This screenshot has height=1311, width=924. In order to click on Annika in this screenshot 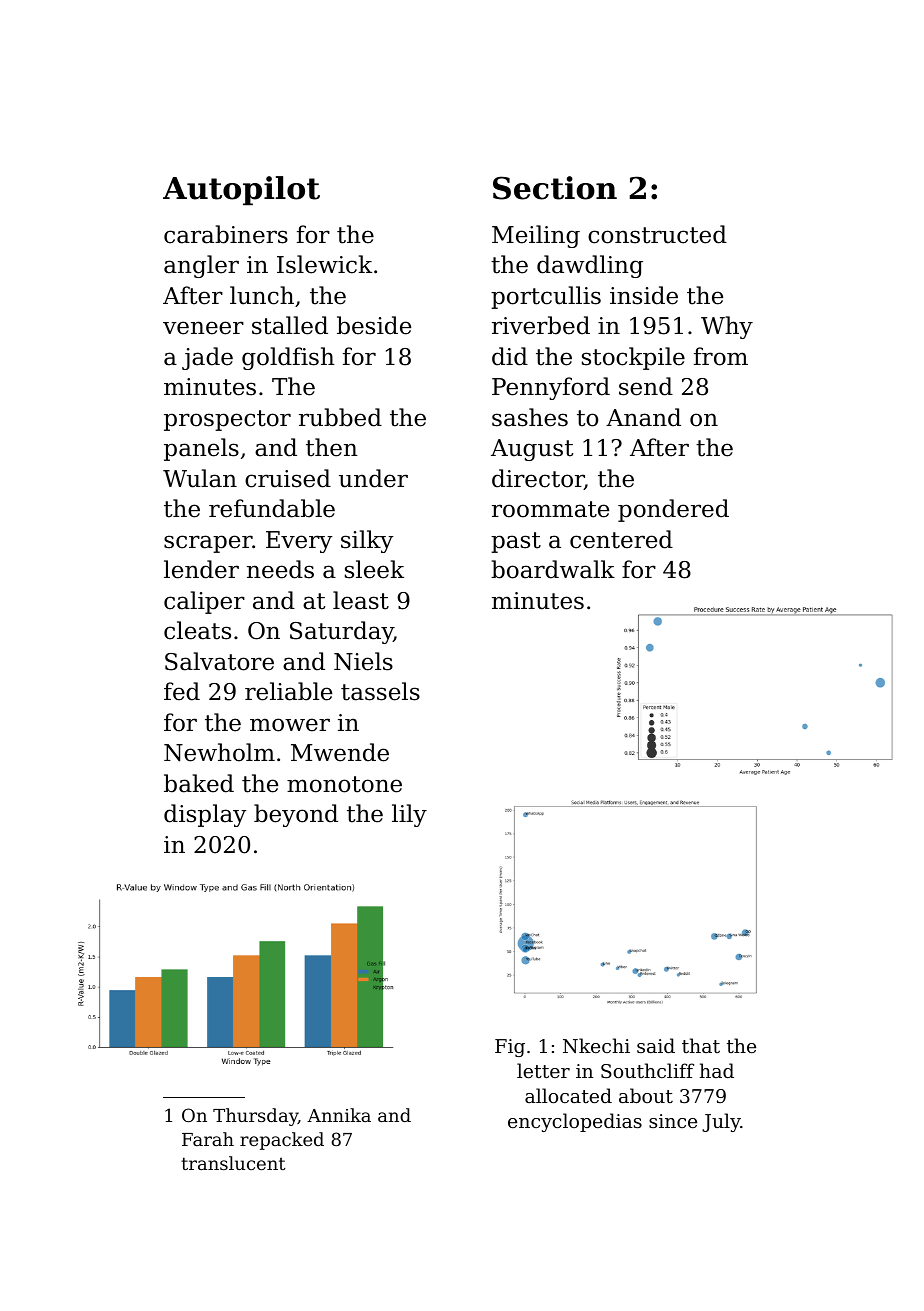, I will do `click(339, 1115)`.
